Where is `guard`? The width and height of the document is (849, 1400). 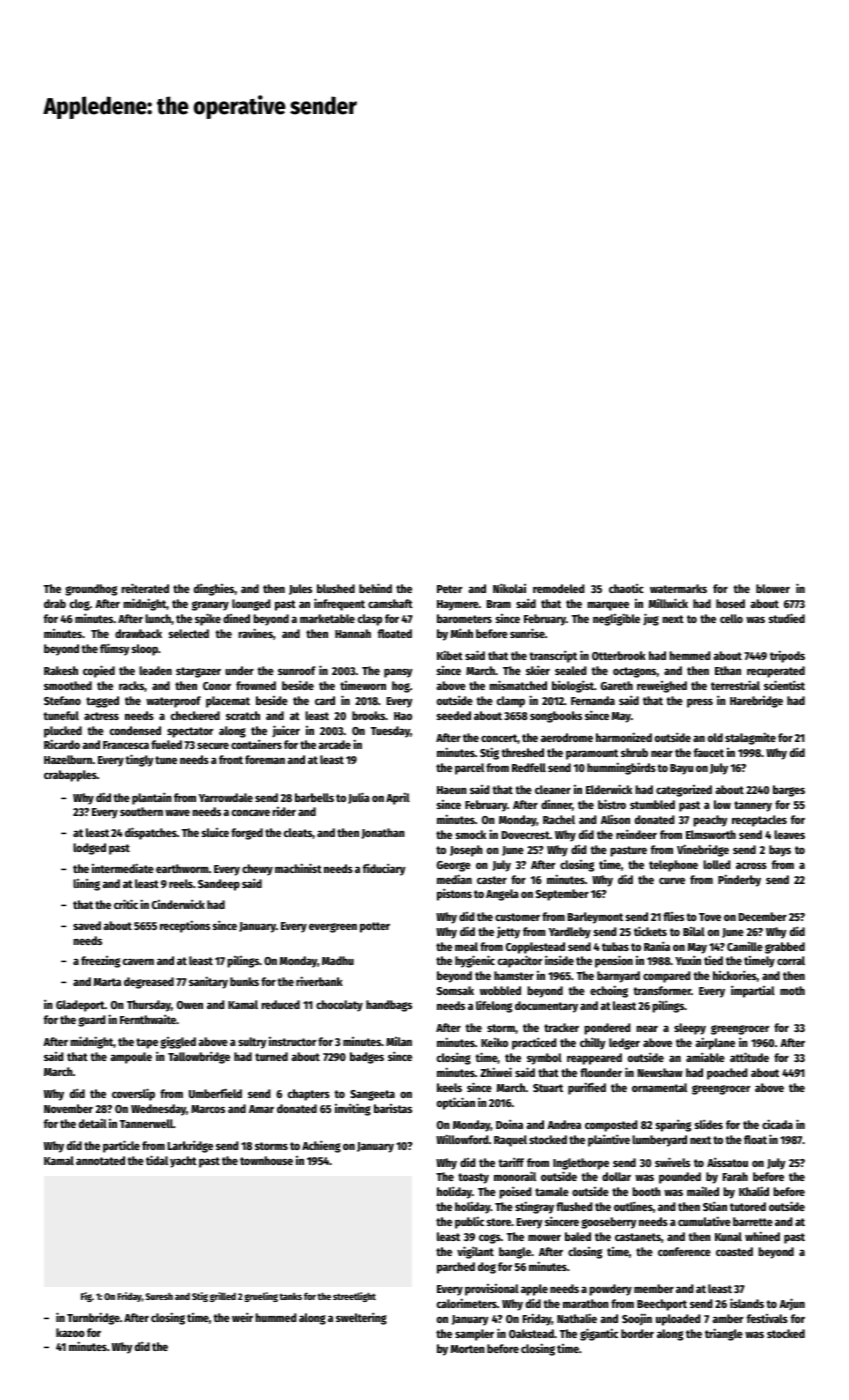
guard is located at coordinates (92, 1021).
